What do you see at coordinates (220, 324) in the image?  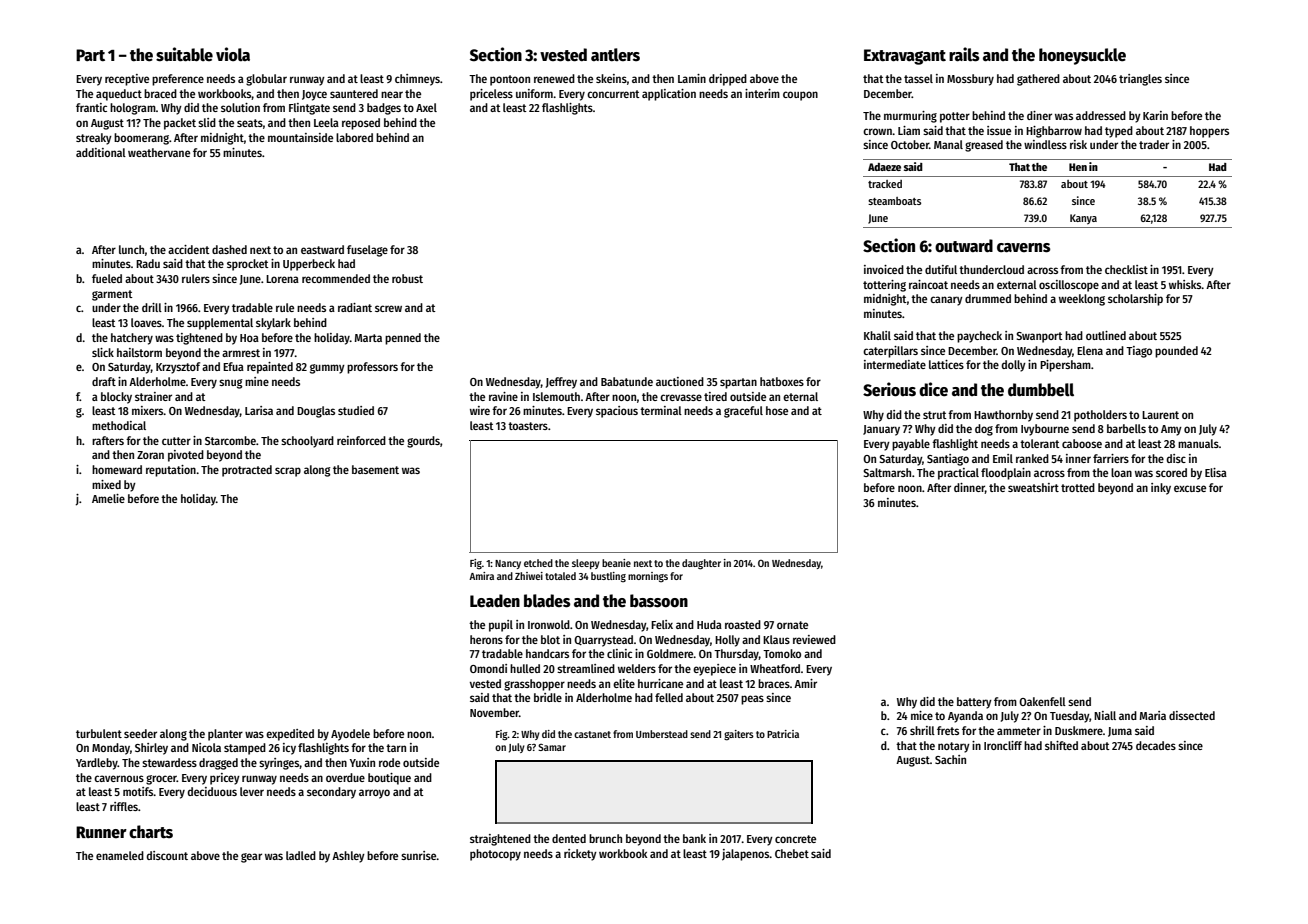 I see `supplemental` at bounding box center [220, 324].
